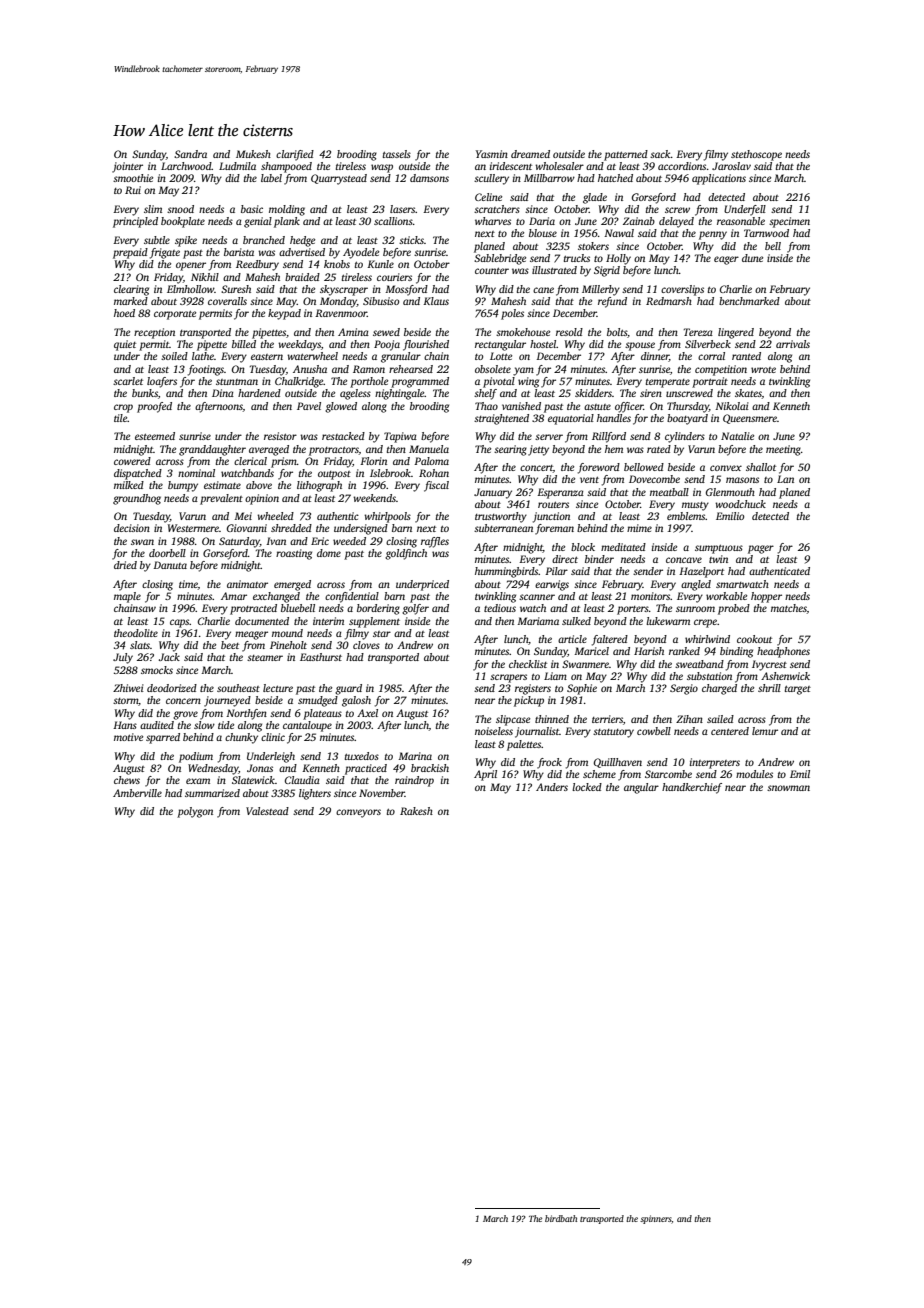 This screenshot has width=924, height=1308. Describe the element at coordinates (127, 167) in the screenshot. I see `jointer` at that location.
